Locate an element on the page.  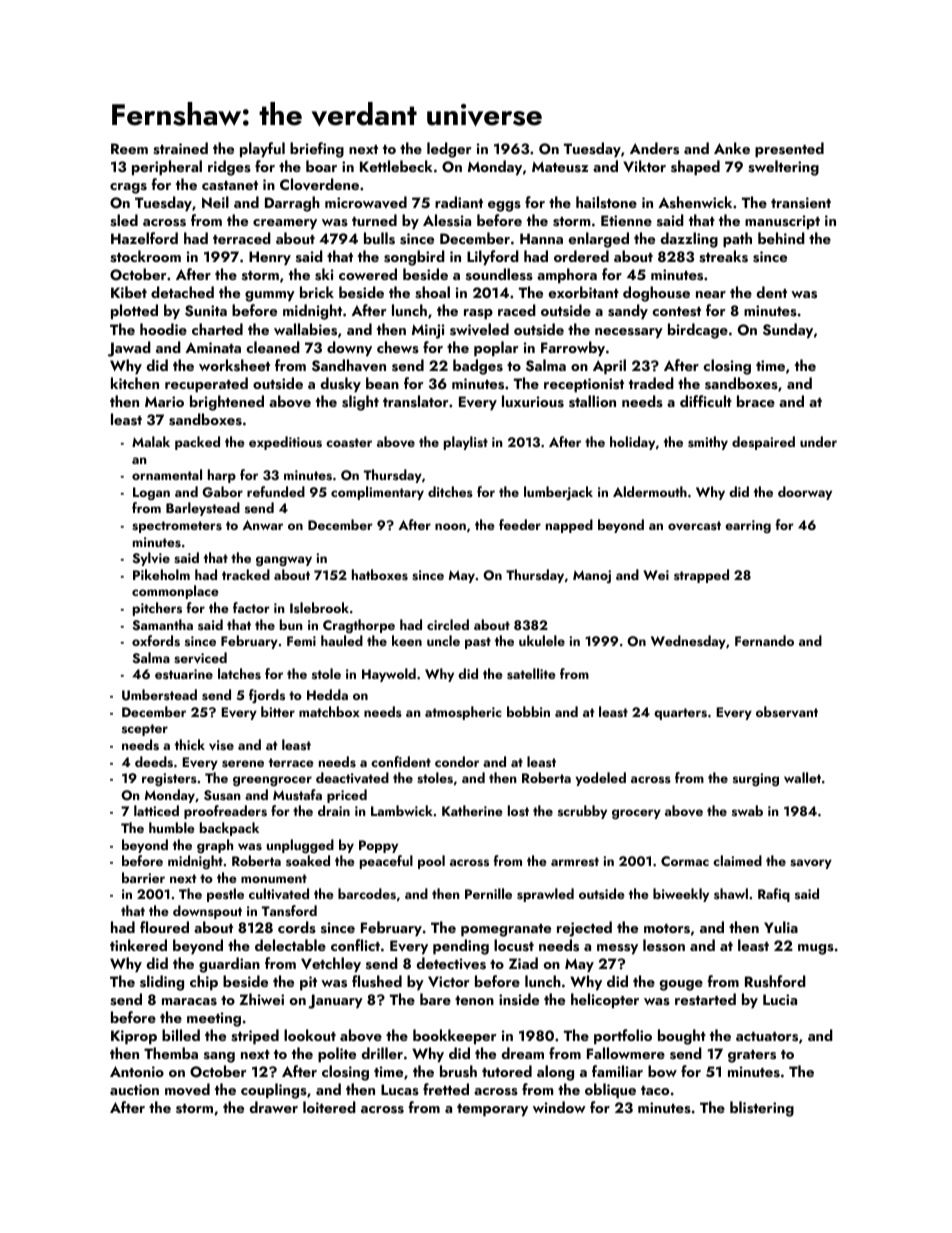
quarters is located at coordinates (680, 714).
